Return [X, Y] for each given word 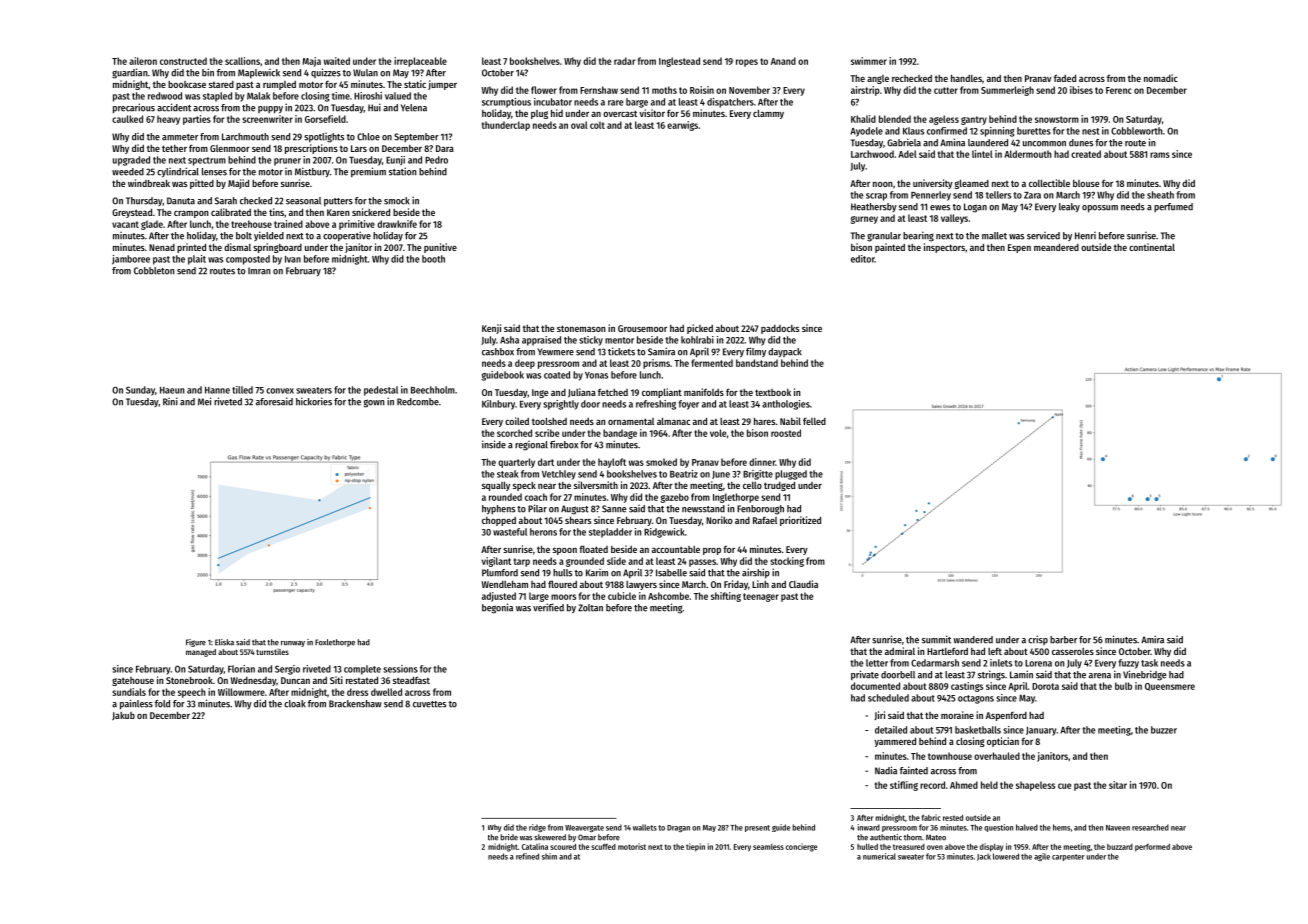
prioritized [800, 521]
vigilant [496, 562]
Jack [984, 857]
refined [527, 856]
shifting [726, 597]
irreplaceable [420, 62]
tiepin [695, 847]
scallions [242, 61]
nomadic [1161, 78]
